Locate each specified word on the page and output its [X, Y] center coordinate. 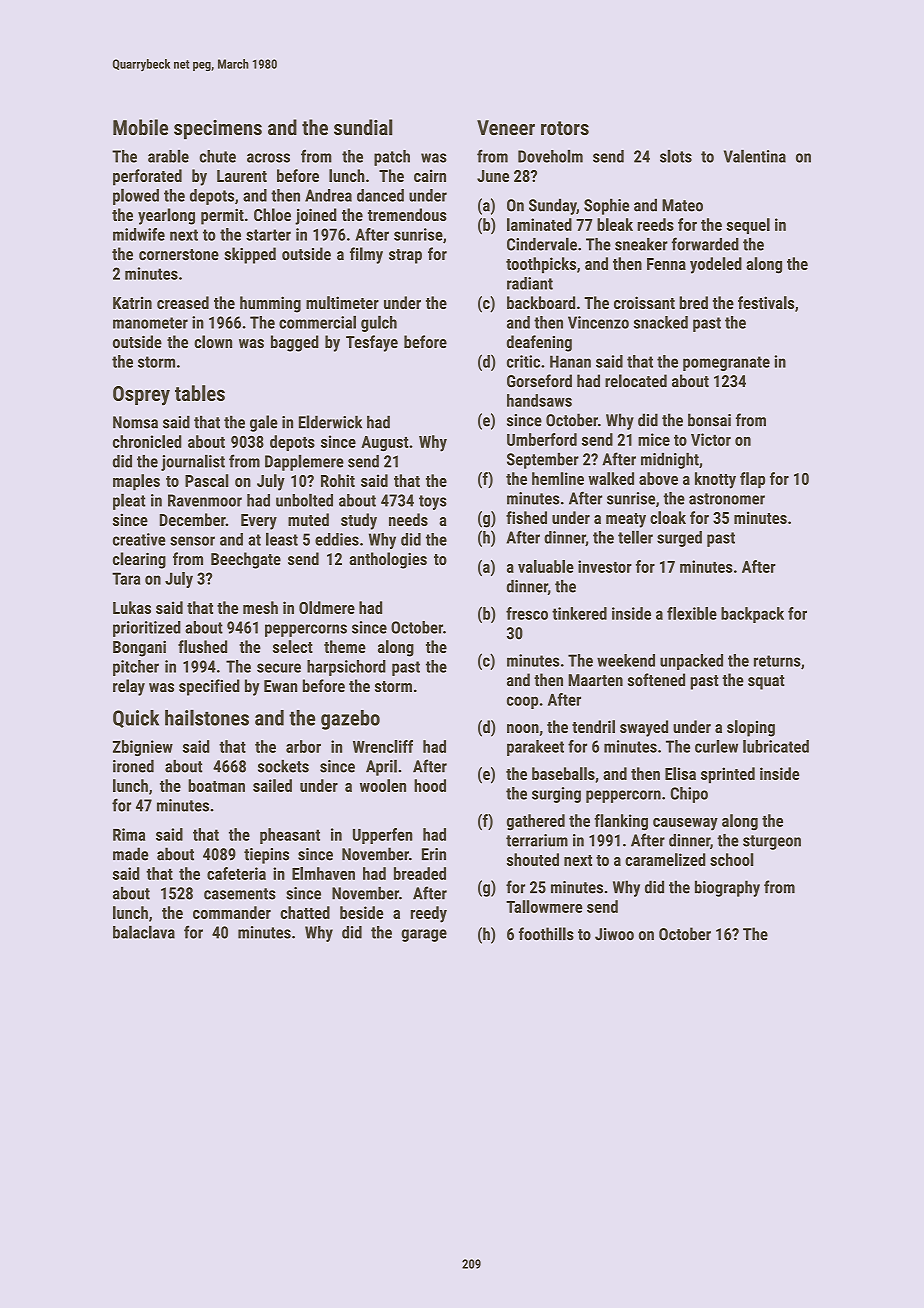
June [493, 176]
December [193, 519]
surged [679, 539]
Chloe [272, 215]
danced [380, 195]
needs [408, 519]
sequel [748, 226]
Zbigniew [143, 748]
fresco [527, 613]
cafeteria [236, 873]
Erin [434, 854]
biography [727, 888]
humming [270, 304]
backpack [752, 615]
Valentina [755, 156]
